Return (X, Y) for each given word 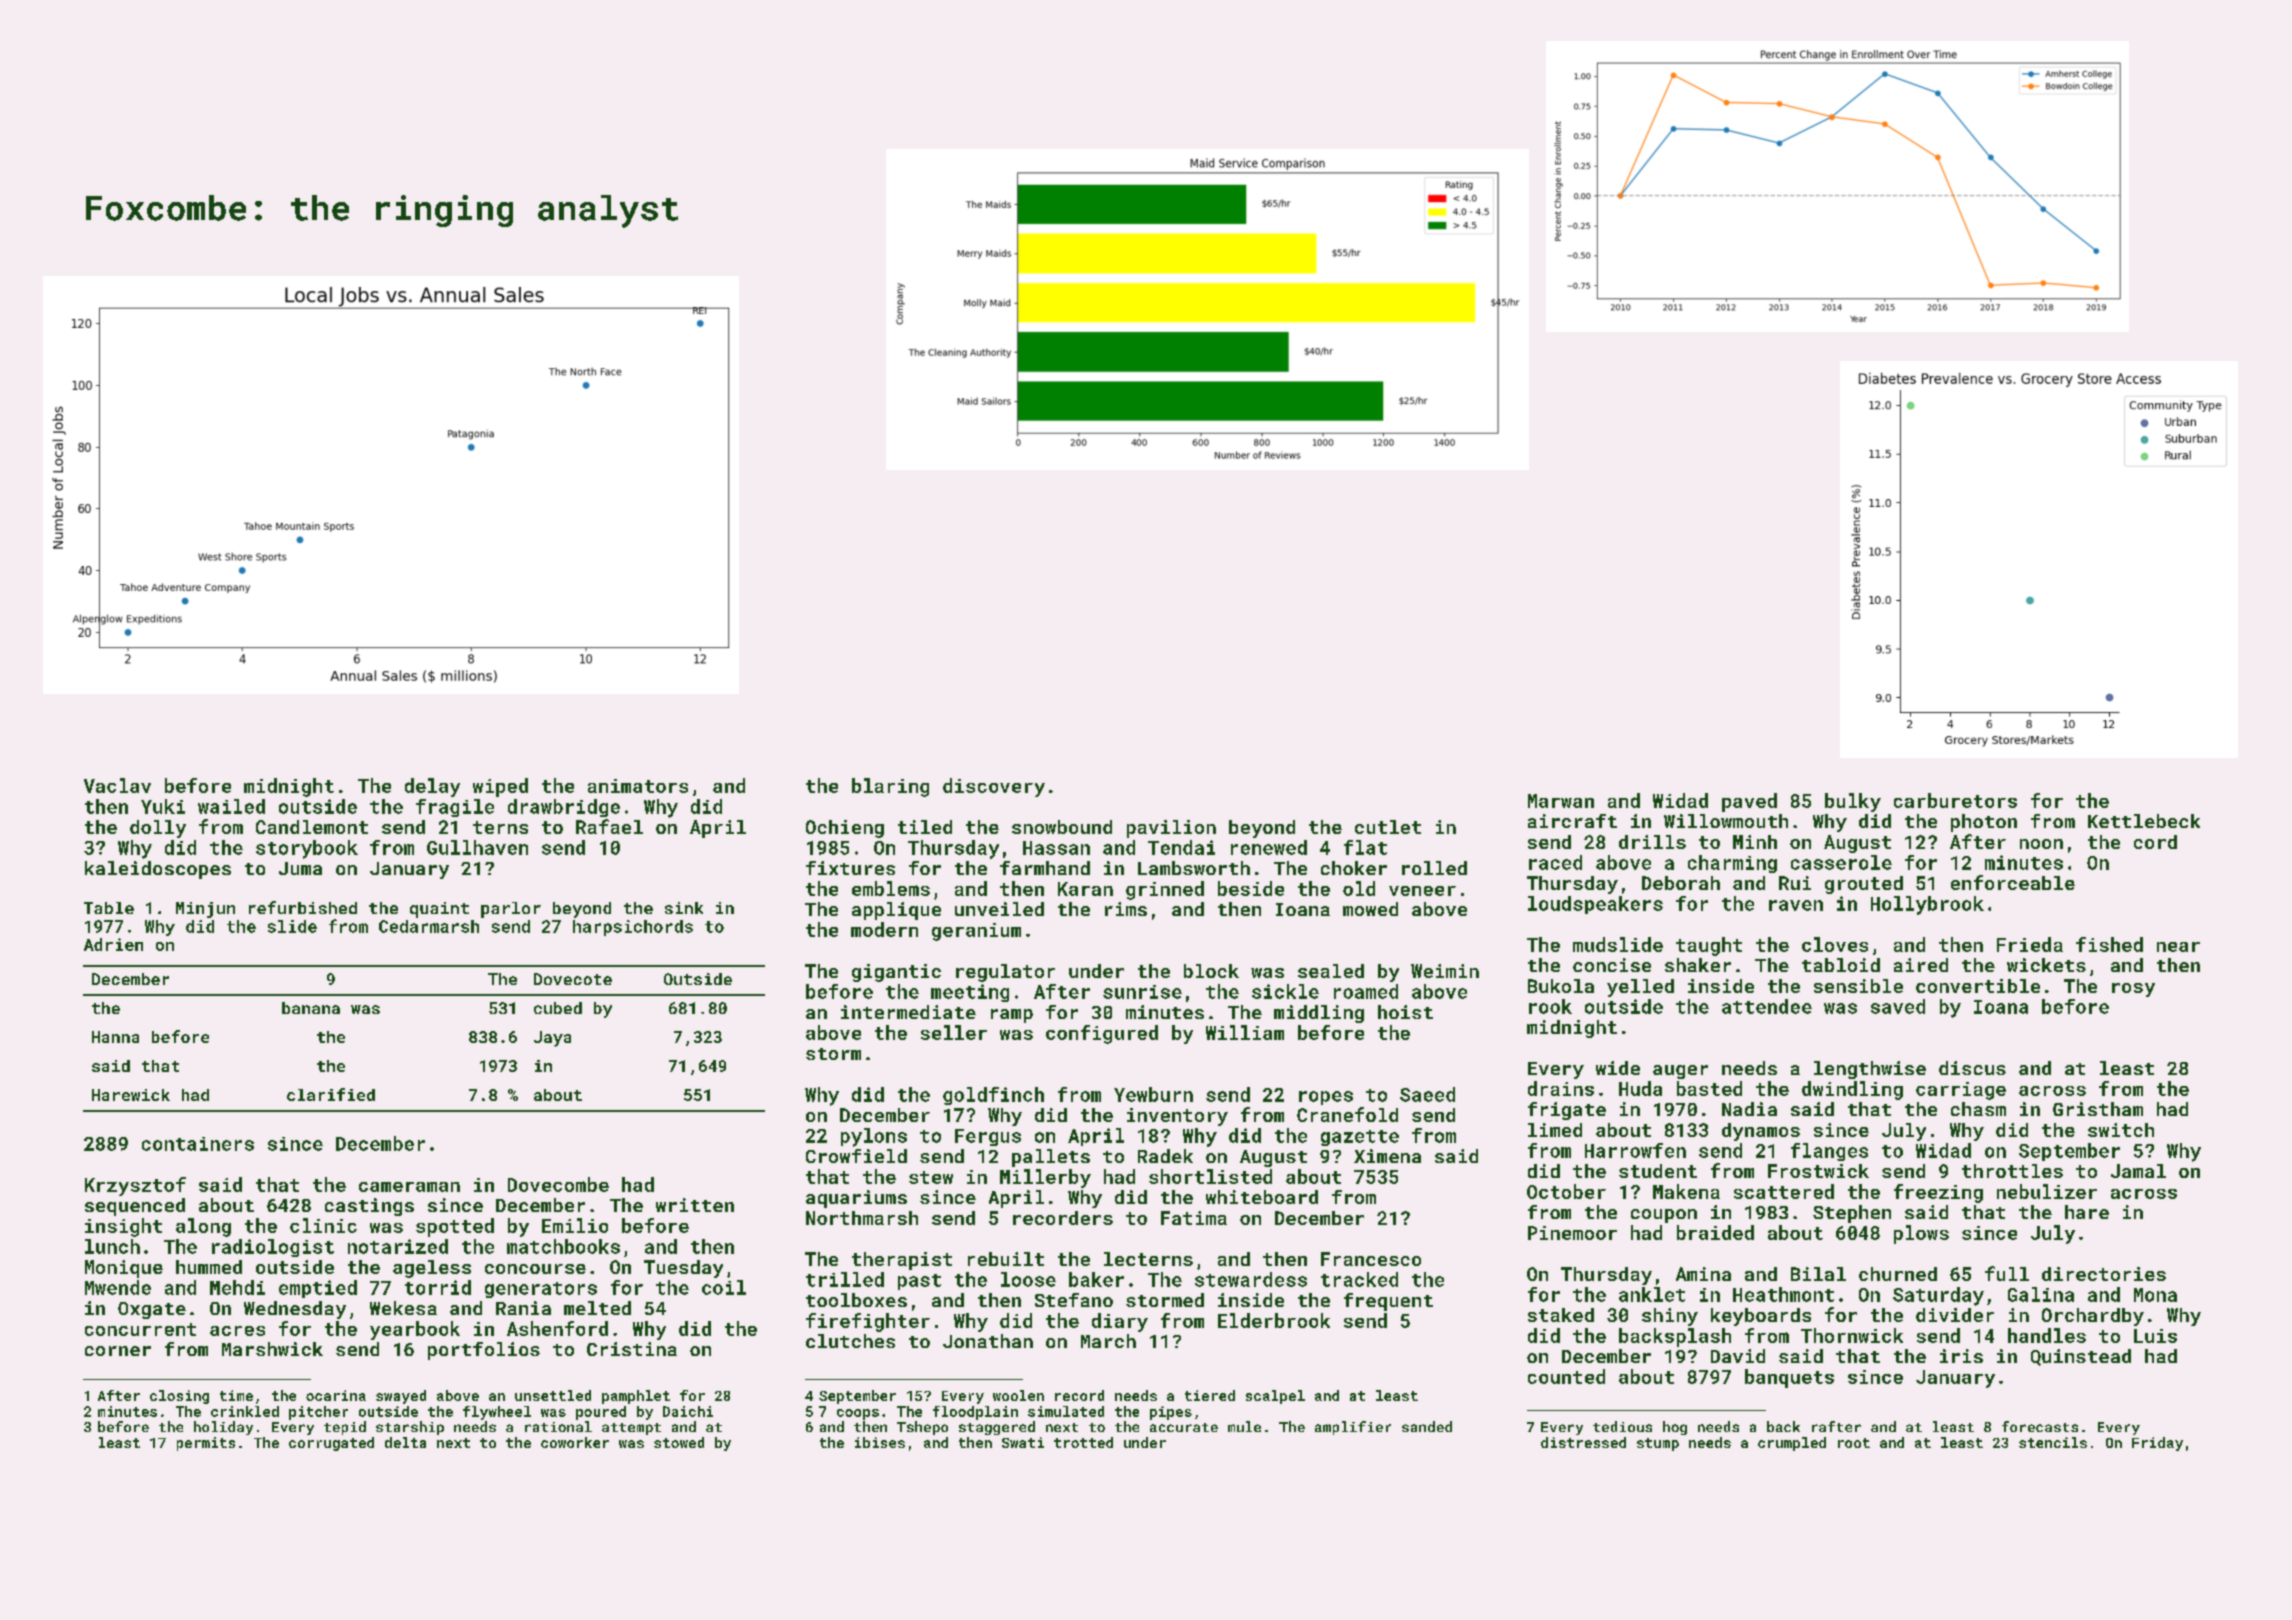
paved (1749, 802)
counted (1566, 1376)
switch (2121, 1130)
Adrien (113, 944)
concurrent (140, 1329)
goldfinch (993, 1096)
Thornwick (1852, 1335)
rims (1126, 909)
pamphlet (636, 1397)
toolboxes (856, 1300)
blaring (890, 787)
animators (638, 786)
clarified (331, 1094)
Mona (2155, 1295)
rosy (2133, 990)
